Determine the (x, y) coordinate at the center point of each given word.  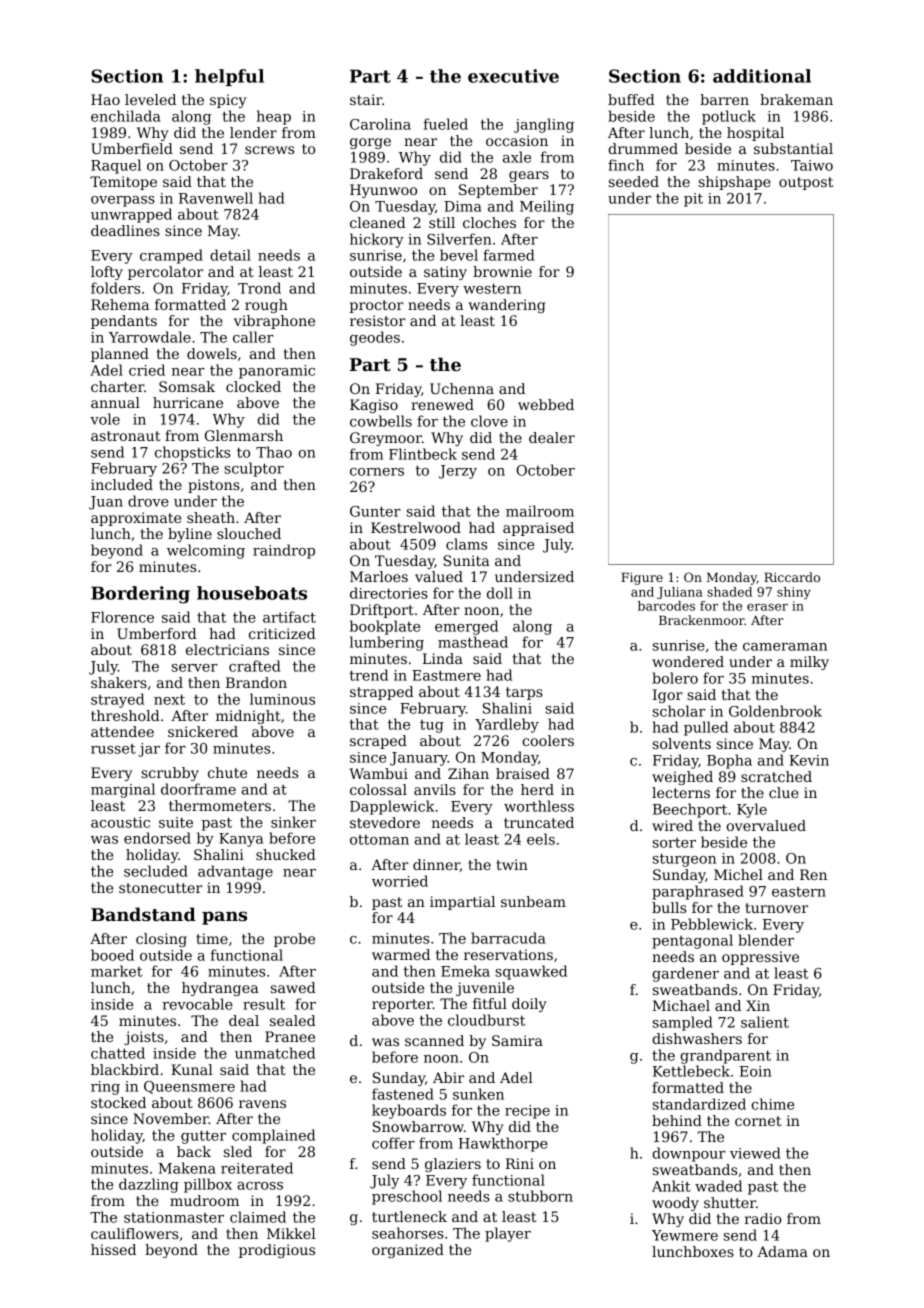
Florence (122, 617)
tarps (524, 693)
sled (238, 1151)
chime (772, 1104)
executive (513, 76)
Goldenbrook (775, 711)
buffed (631, 99)
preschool (407, 1197)
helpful (229, 77)
